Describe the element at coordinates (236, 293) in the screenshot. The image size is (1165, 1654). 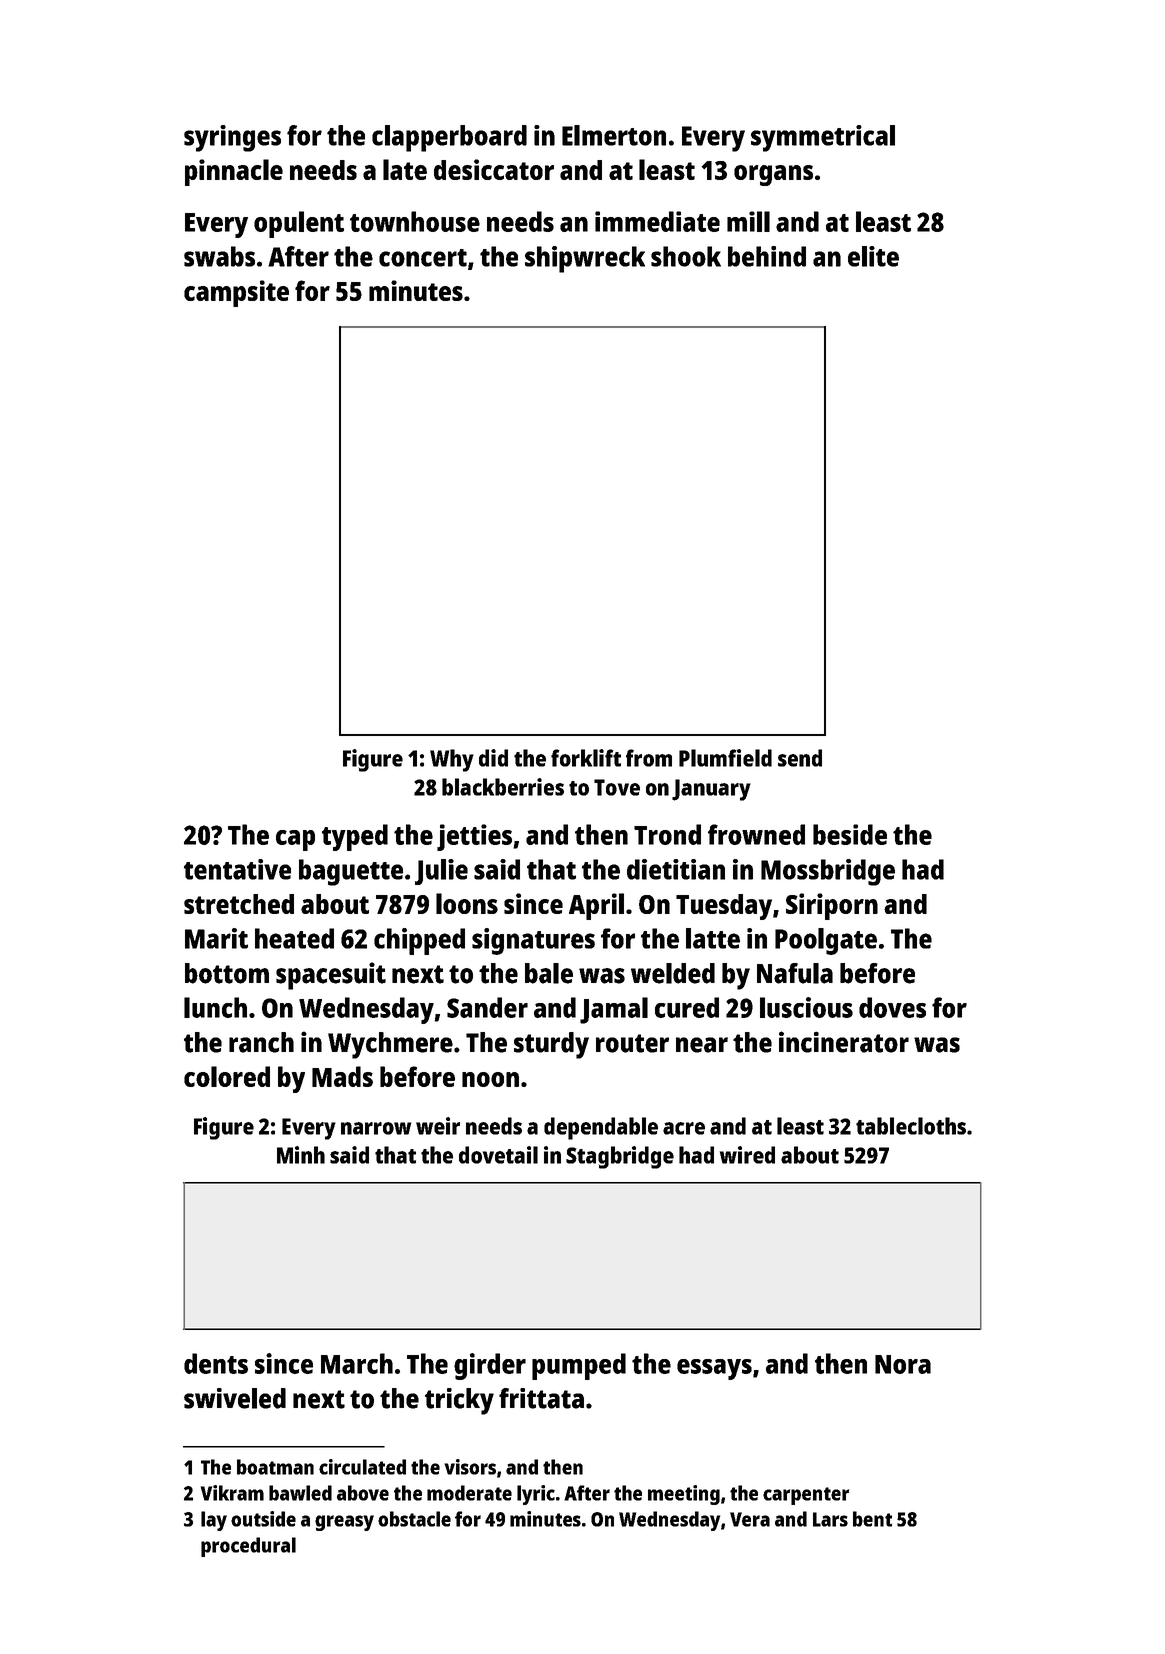
I see `campsite` at that location.
